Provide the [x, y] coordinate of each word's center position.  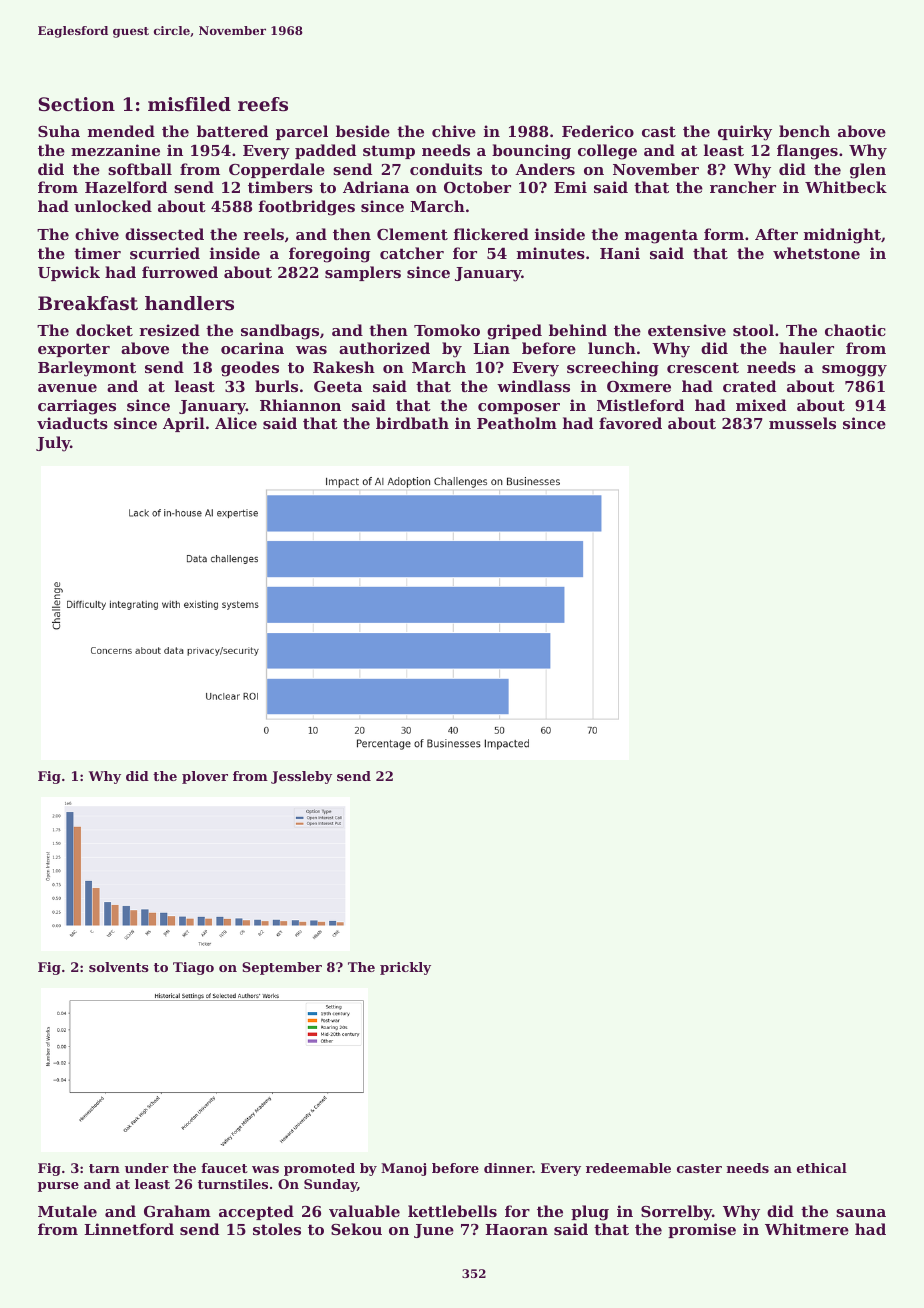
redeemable [628, 1168]
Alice [236, 423]
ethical [822, 1168]
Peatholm [517, 423]
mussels [802, 423]
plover [205, 777]
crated [749, 386]
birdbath [412, 423]
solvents [119, 967]
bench [804, 131]
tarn [104, 1168]
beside [363, 131]
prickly [405, 968]
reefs [263, 104]
